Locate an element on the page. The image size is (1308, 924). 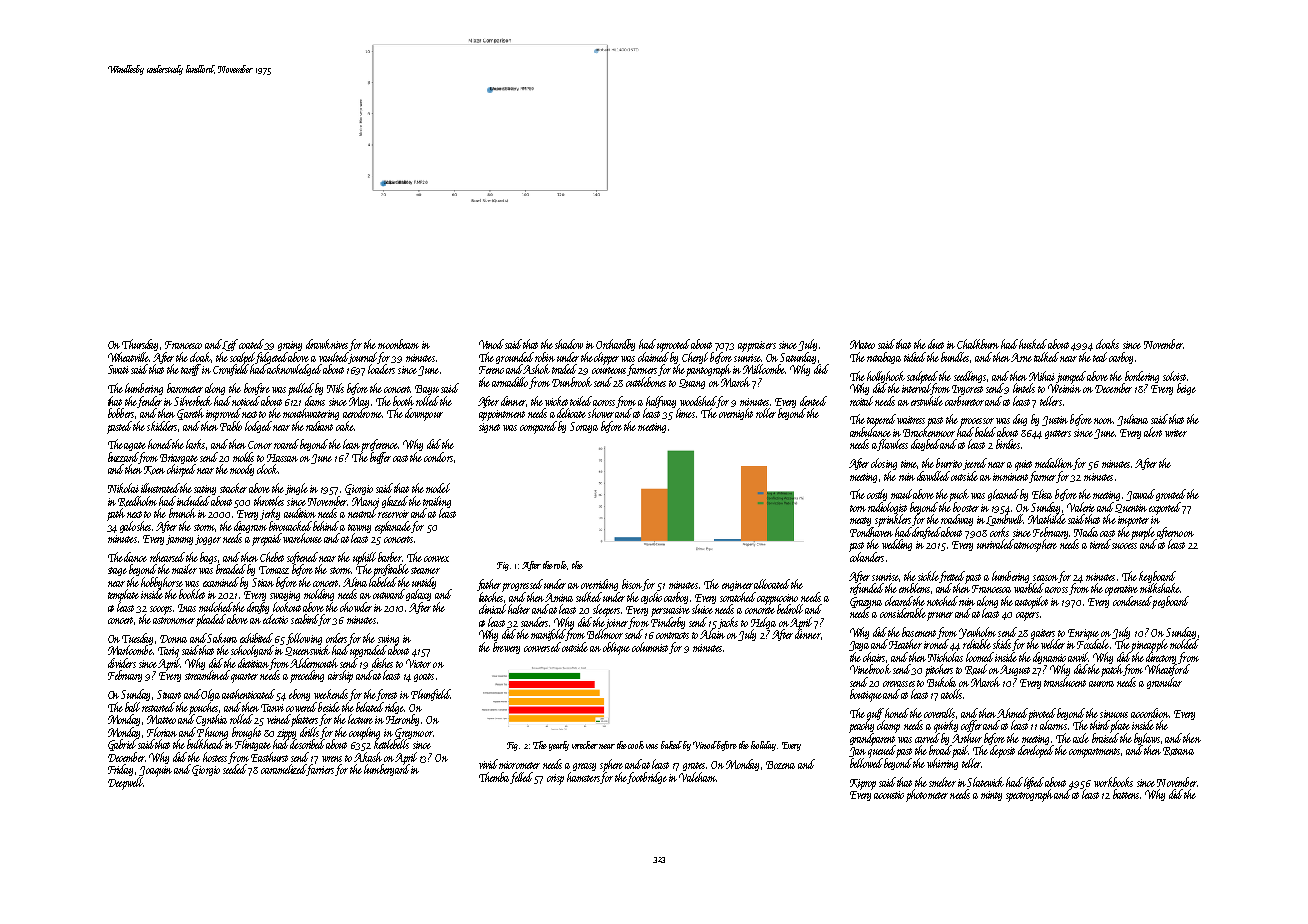
gutters is located at coordinates (1058, 434).
